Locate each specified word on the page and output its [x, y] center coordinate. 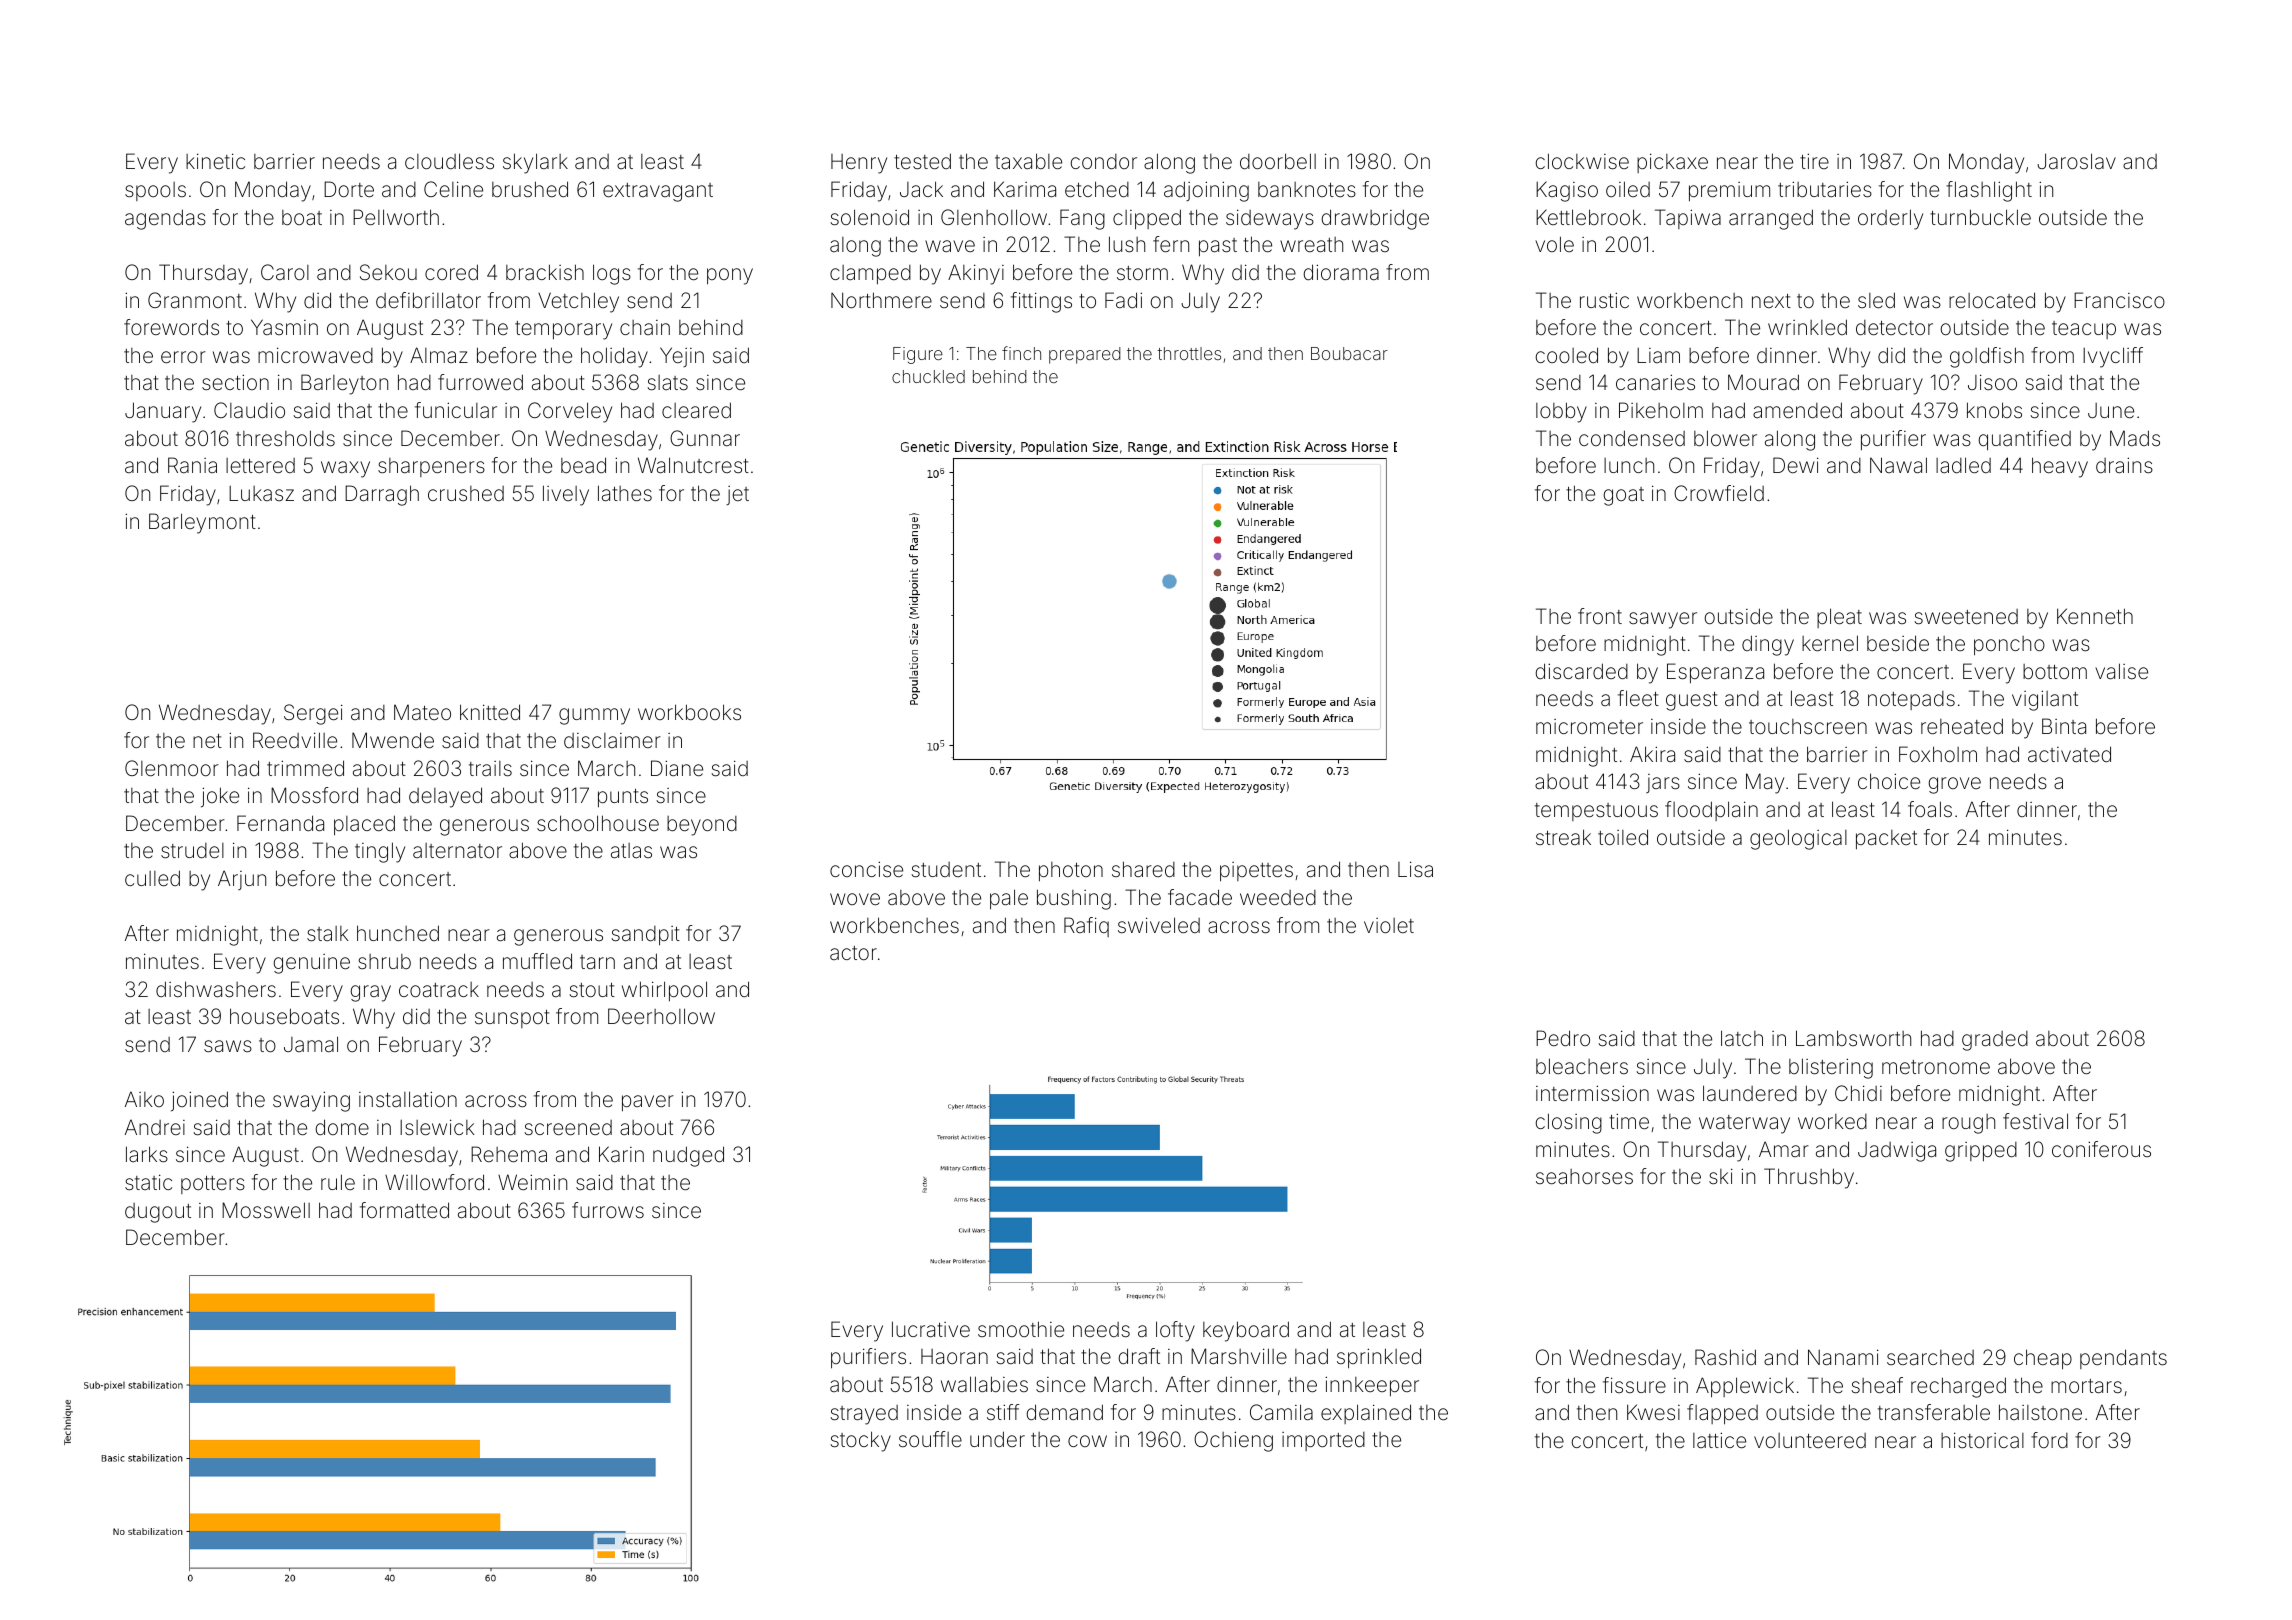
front [1600, 616]
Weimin [532, 1182]
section [235, 382]
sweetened [1966, 616]
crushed [466, 493]
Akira [1652, 754]
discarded [1581, 671]
